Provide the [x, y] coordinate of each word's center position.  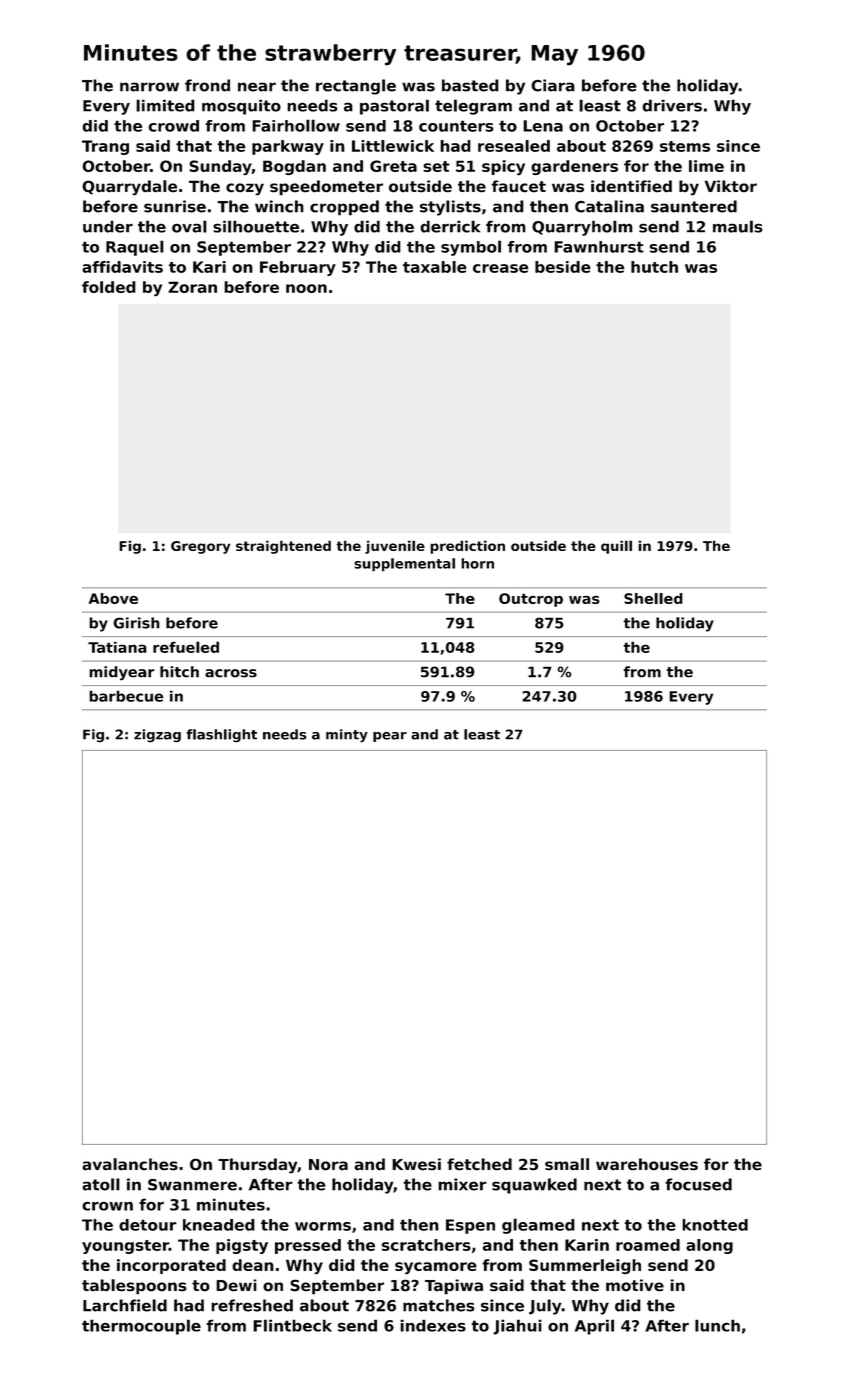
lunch [717, 1325]
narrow [149, 87]
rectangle [356, 87]
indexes [433, 1325]
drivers [672, 105]
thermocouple [141, 1327]
